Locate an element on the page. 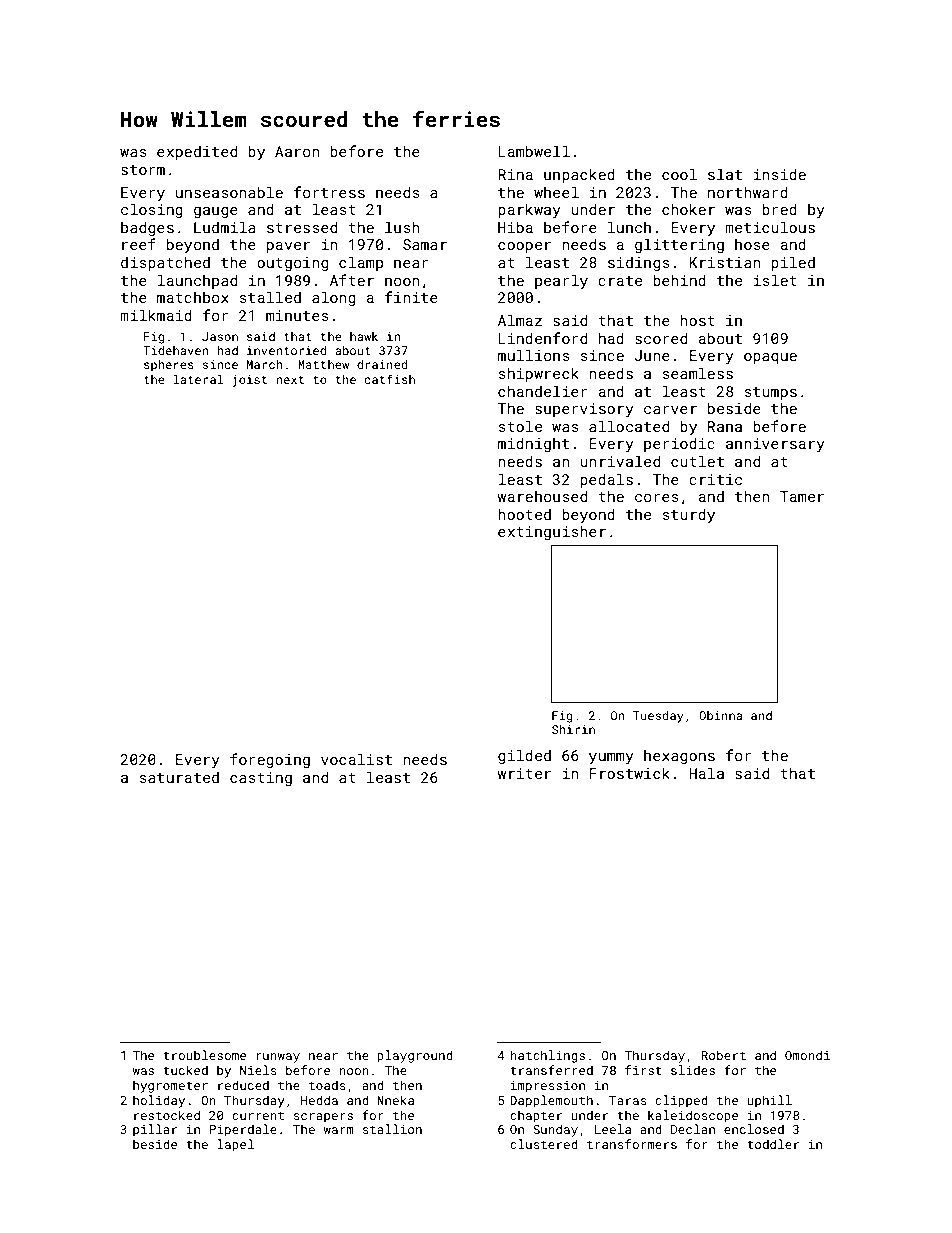  lapel is located at coordinates (235, 1145).
